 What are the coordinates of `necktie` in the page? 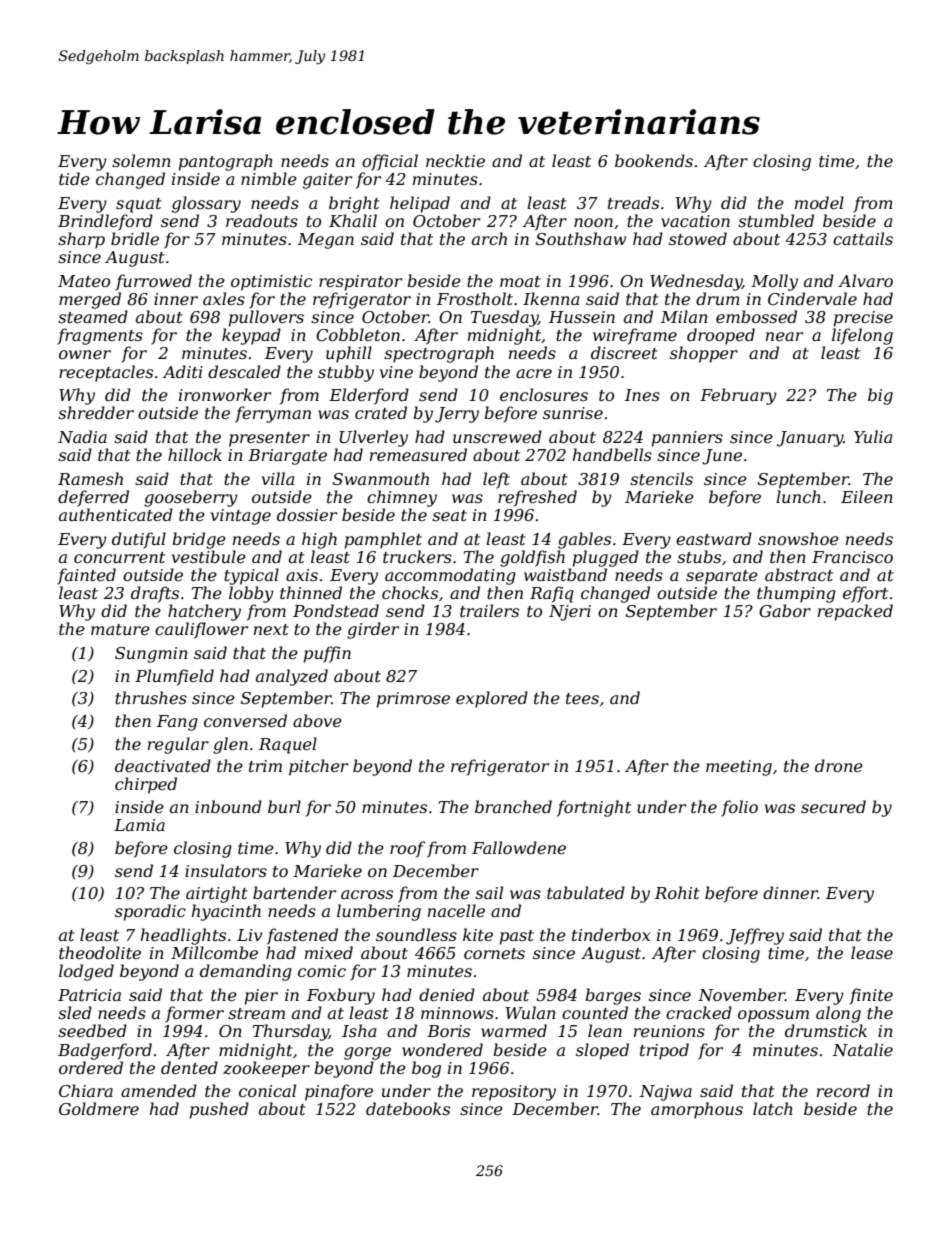 It's located at (455, 160).
